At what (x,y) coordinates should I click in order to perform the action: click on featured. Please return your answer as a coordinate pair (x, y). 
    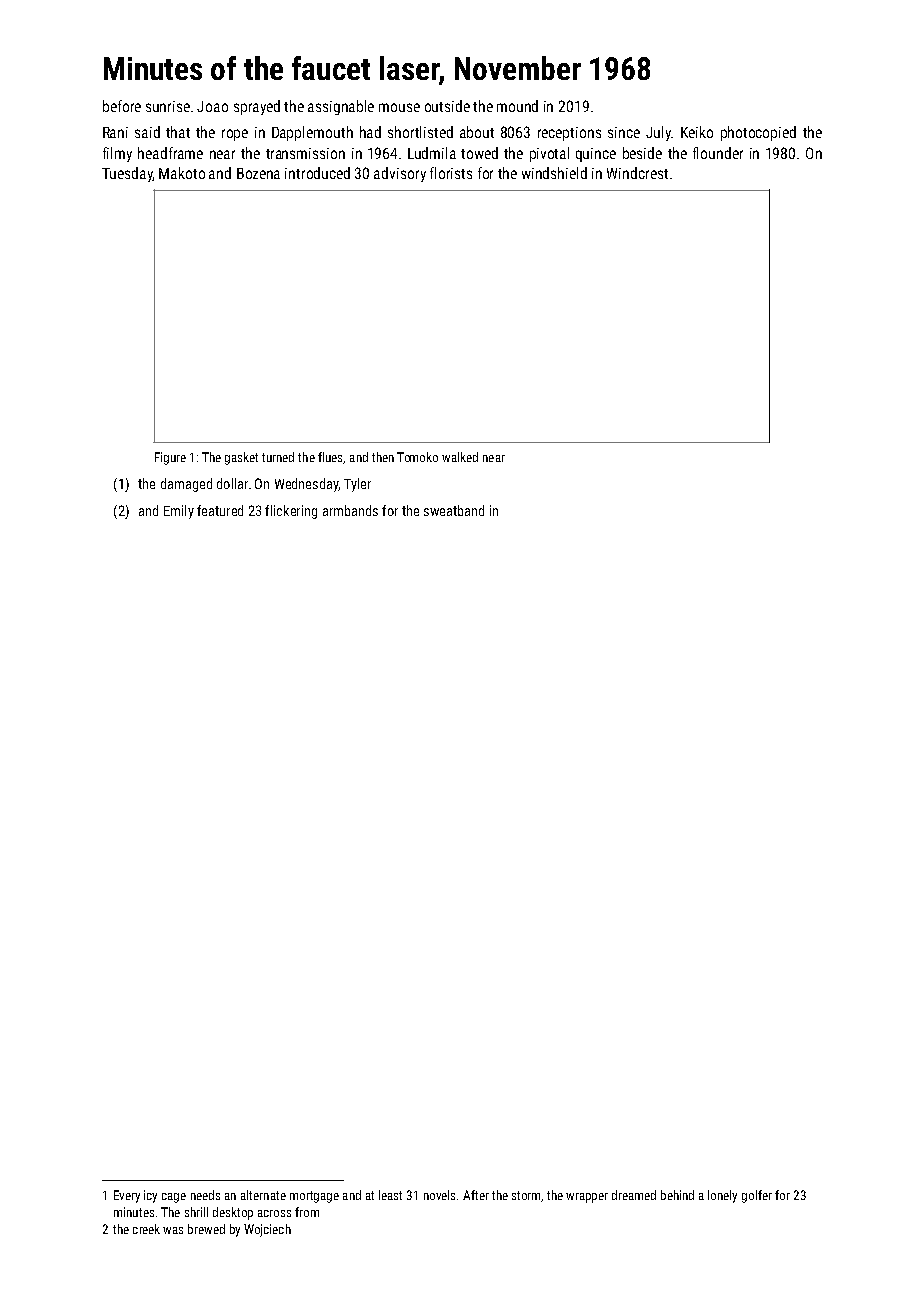
    Looking at the image, I should click on (220, 510).
